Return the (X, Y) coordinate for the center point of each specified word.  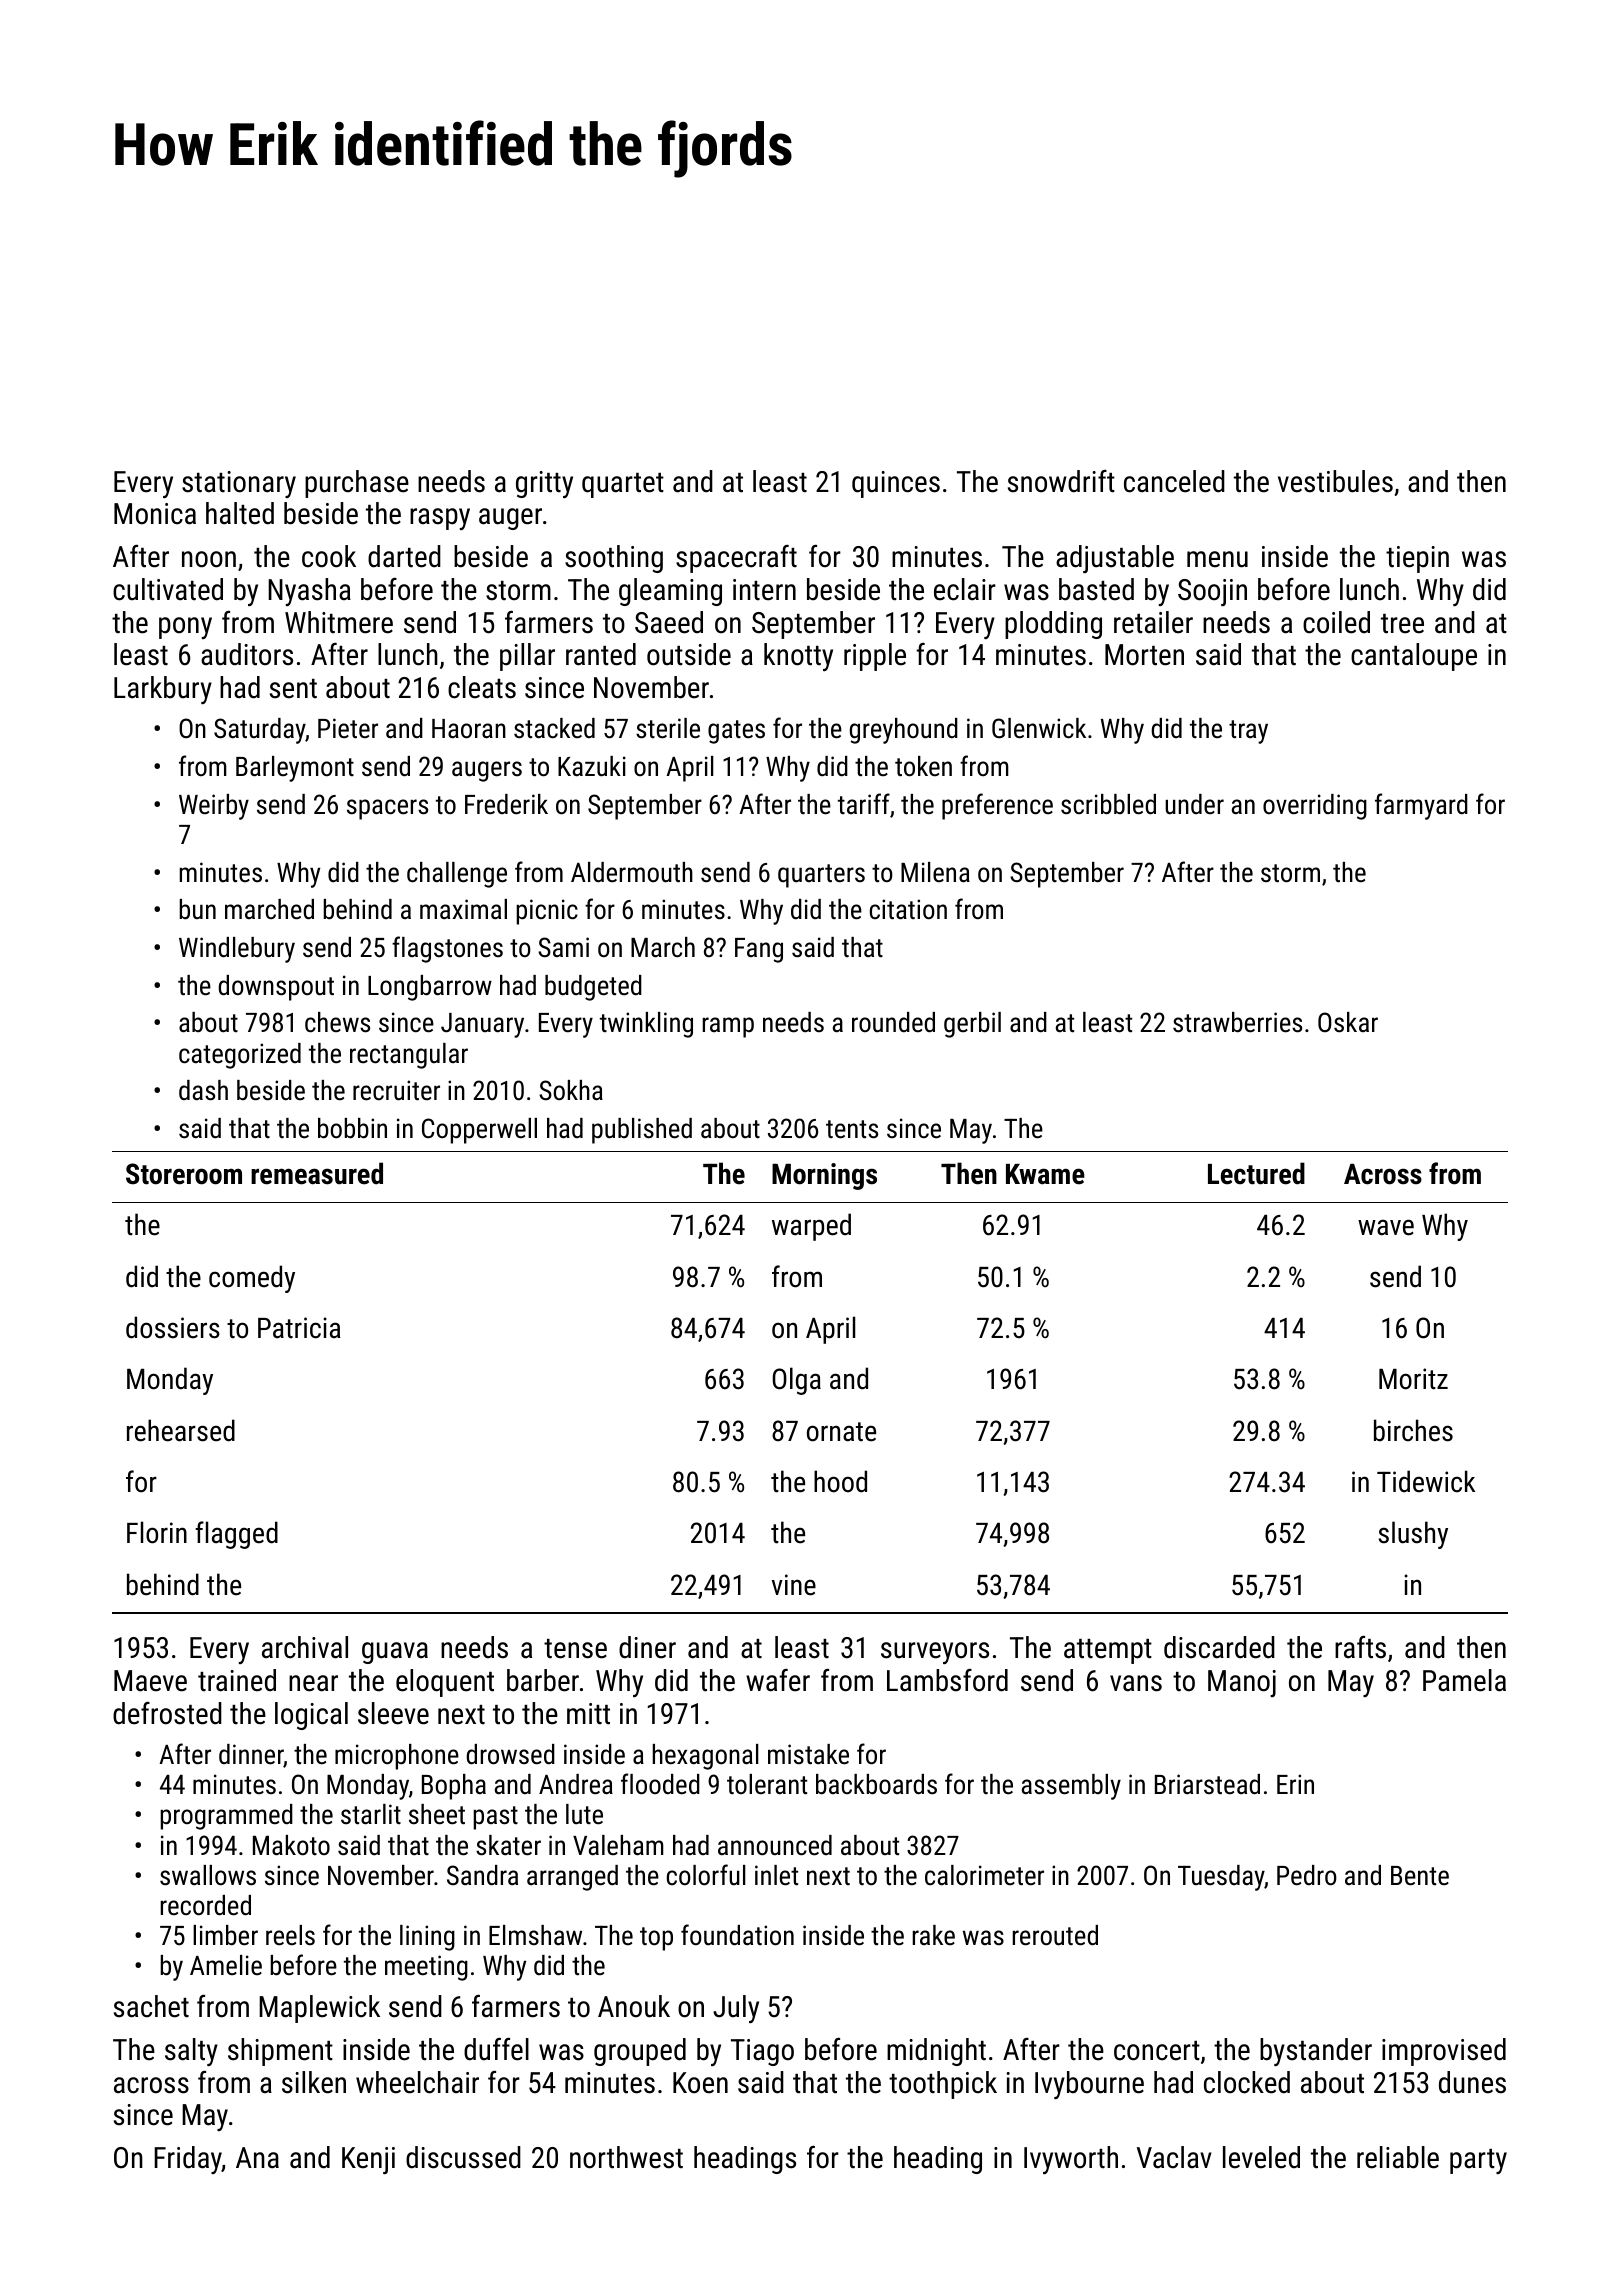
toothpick (943, 2085)
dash (203, 1090)
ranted (601, 654)
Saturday (260, 731)
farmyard (1421, 806)
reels (290, 1935)
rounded (893, 1022)
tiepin (1417, 559)
